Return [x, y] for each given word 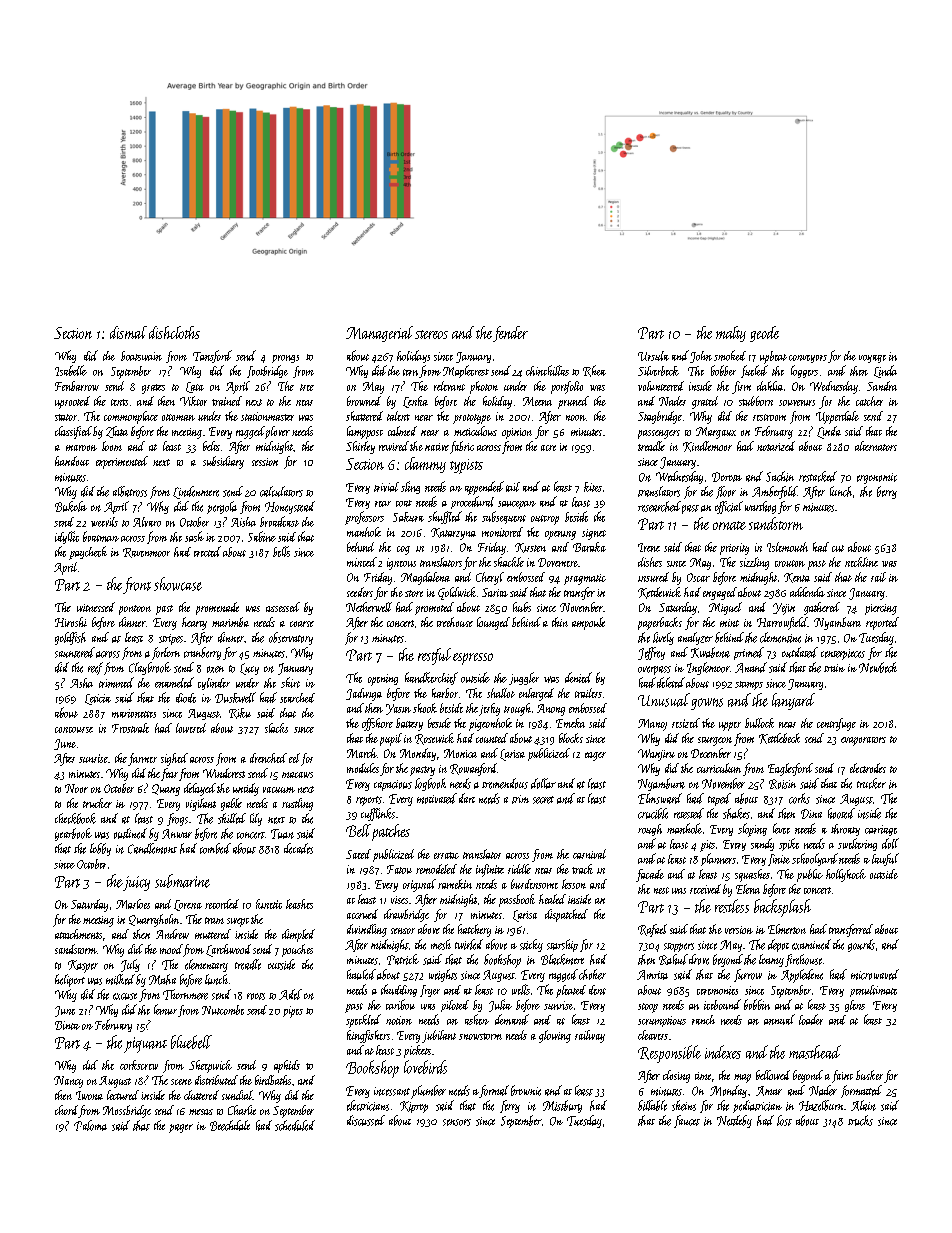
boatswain [141, 356]
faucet [687, 1121]
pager [181, 1128]
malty [731, 334]
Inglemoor [708, 668]
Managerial [379, 334]
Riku [240, 713]
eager [595, 756]
